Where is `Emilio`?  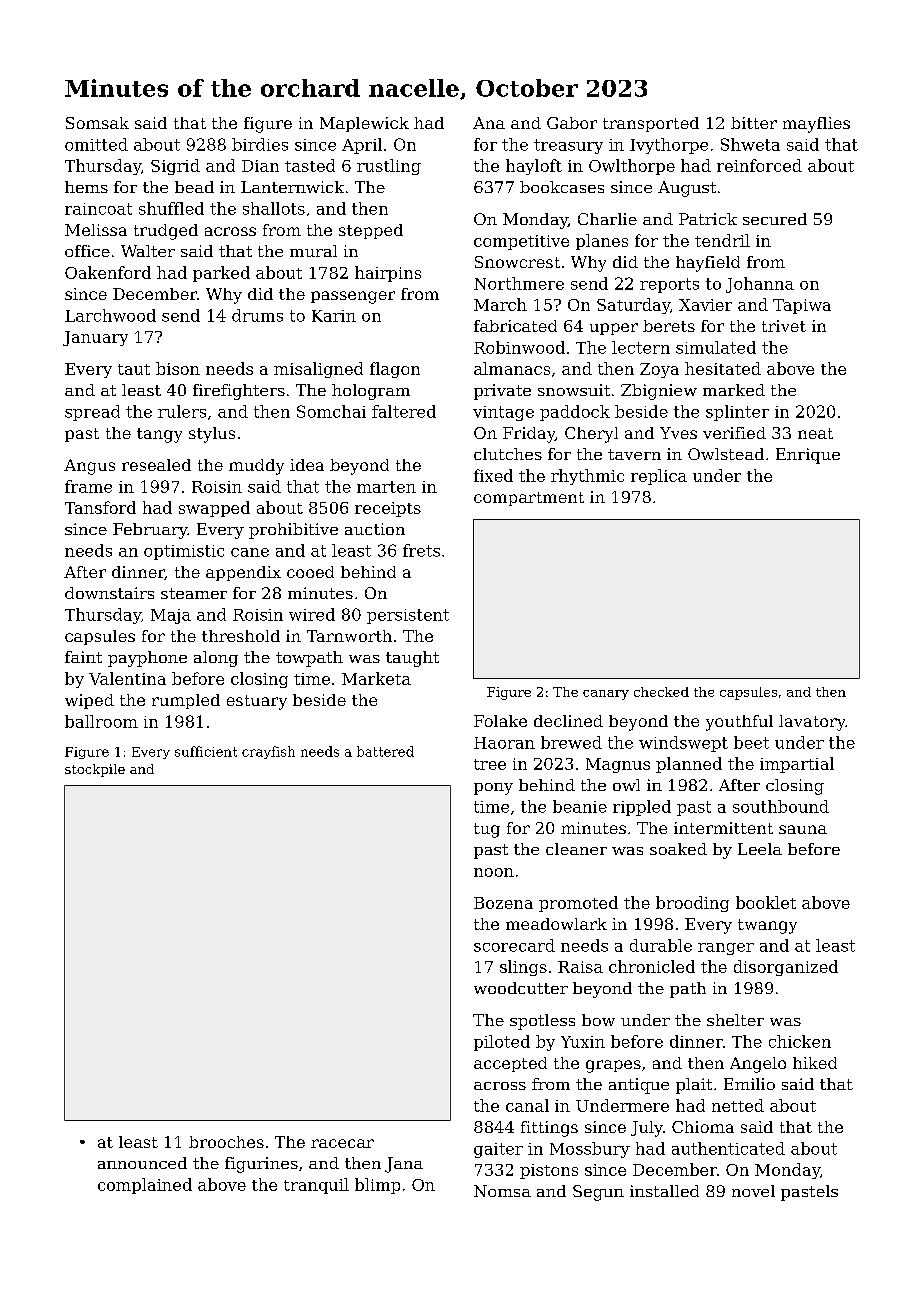 Emilio is located at coordinates (749, 1084).
